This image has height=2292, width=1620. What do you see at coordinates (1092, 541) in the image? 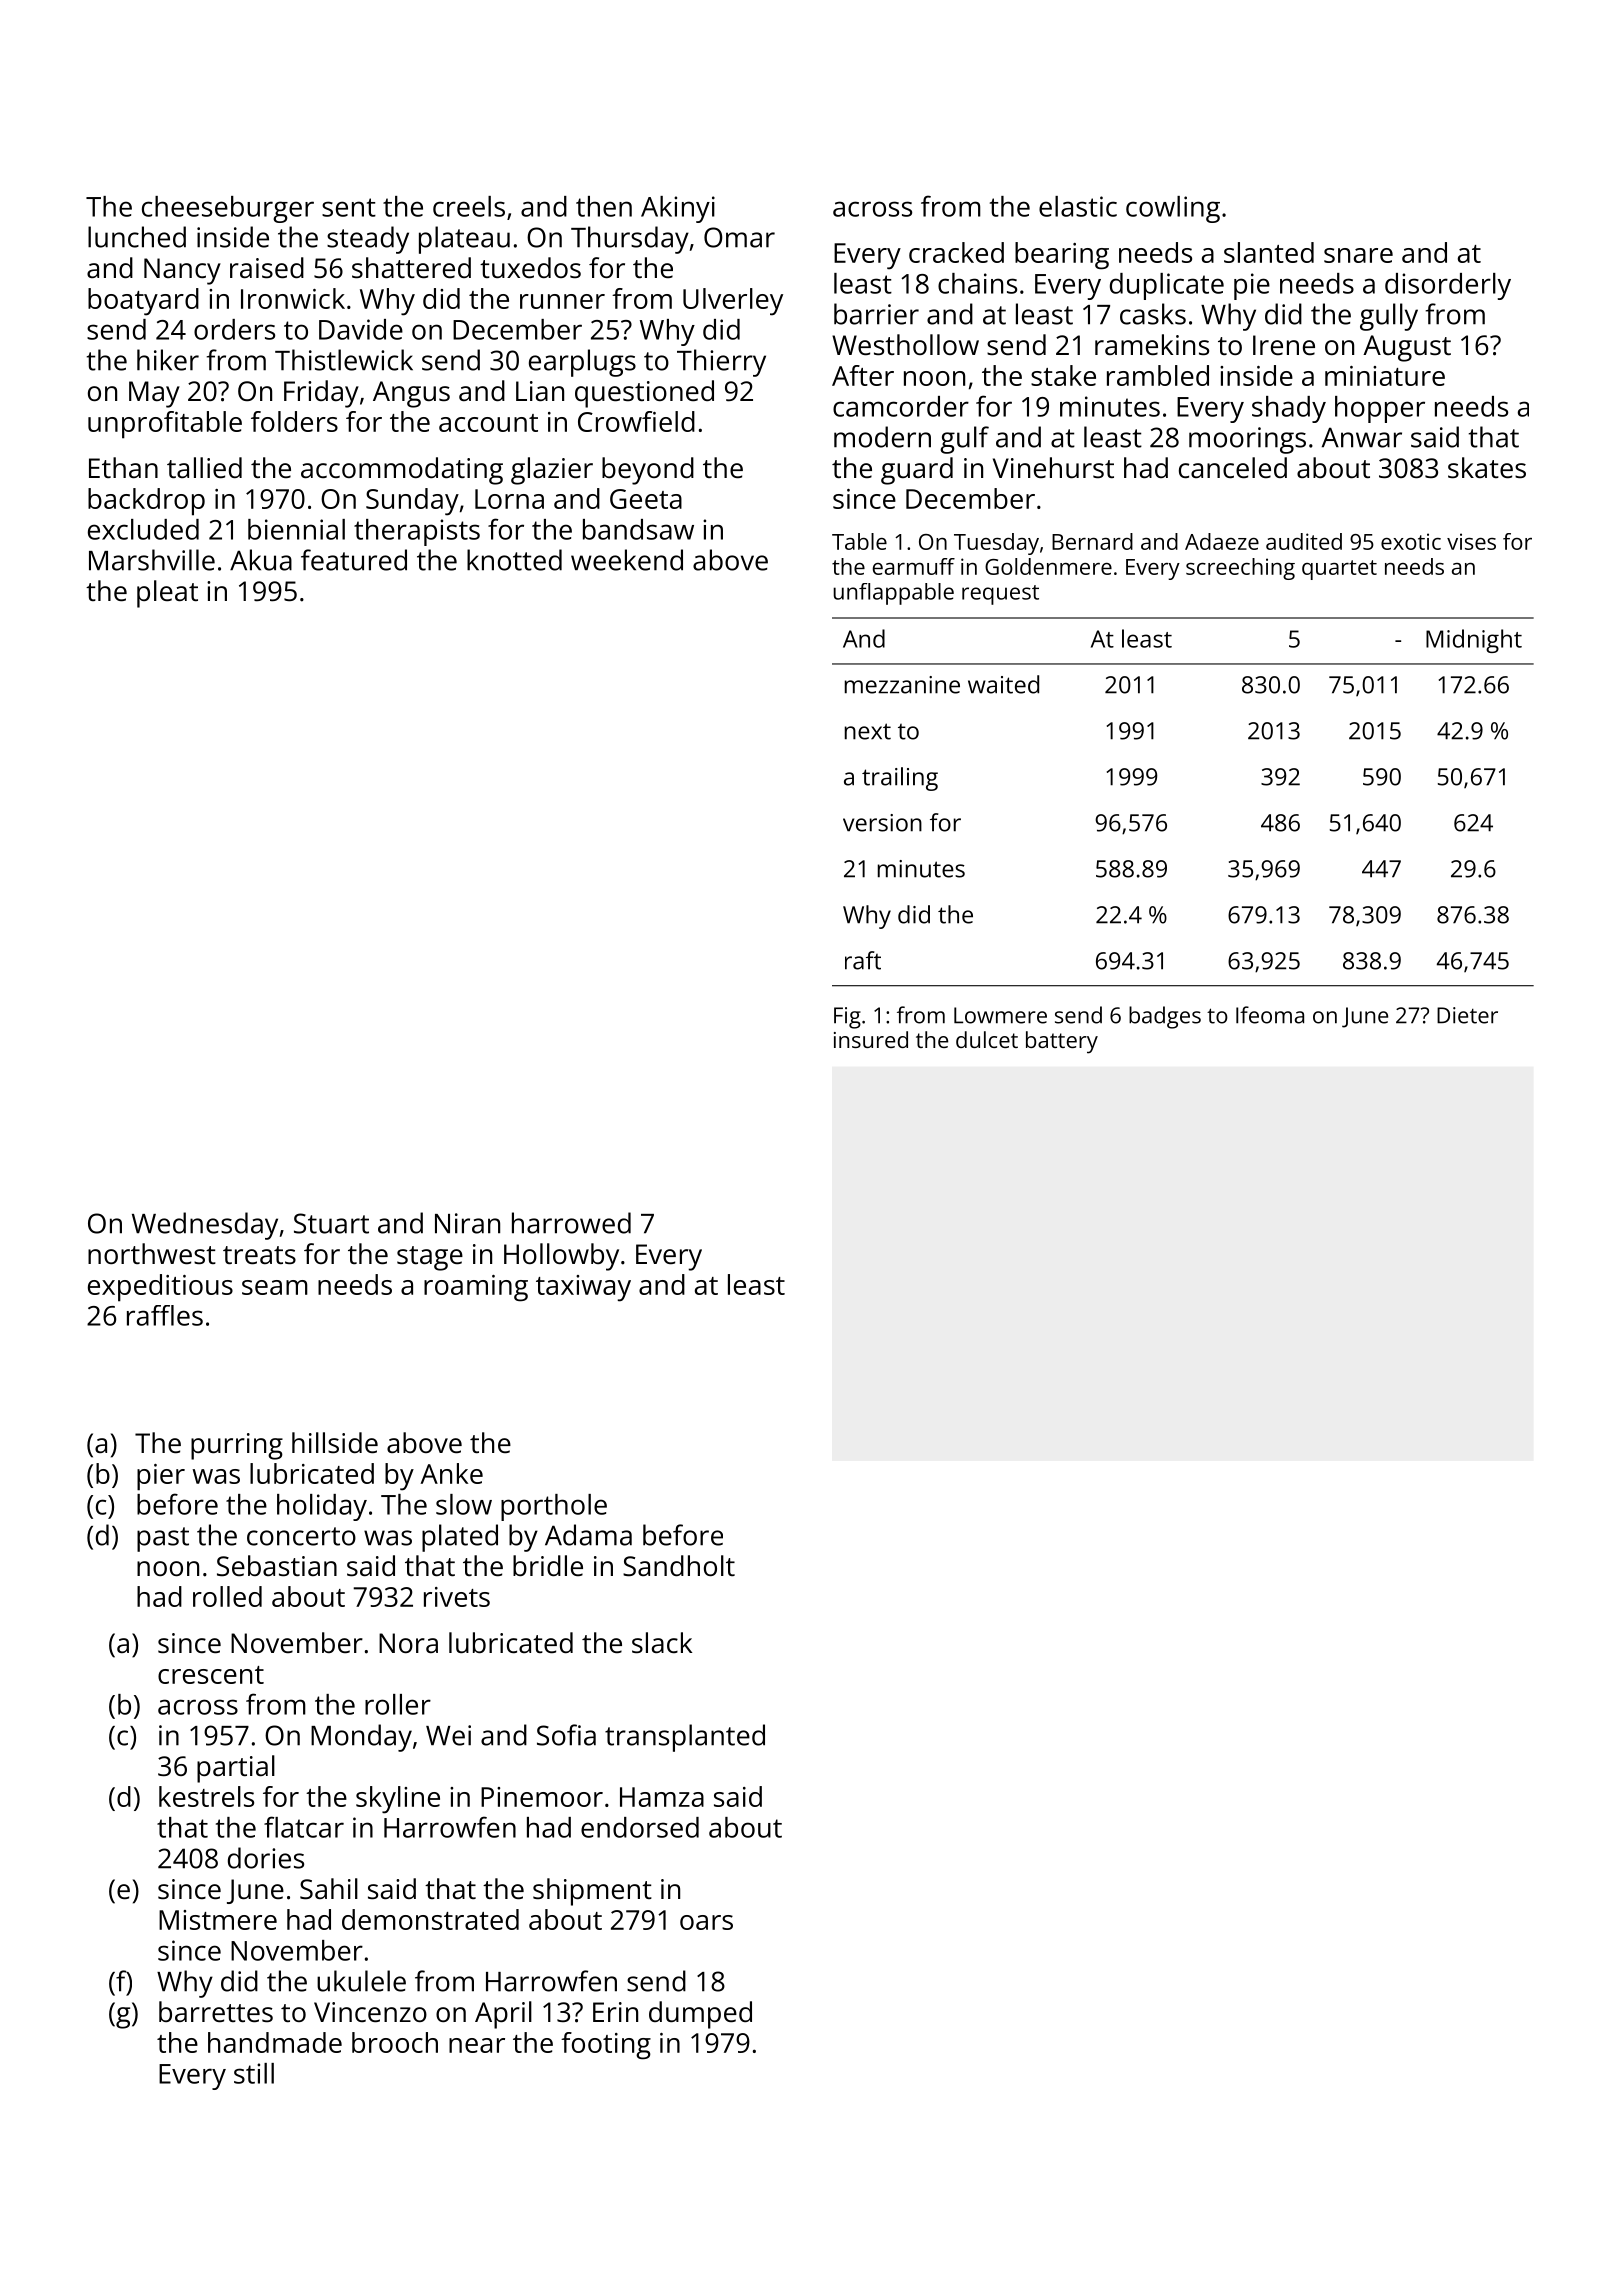
I see `Bernard` at bounding box center [1092, 541].
